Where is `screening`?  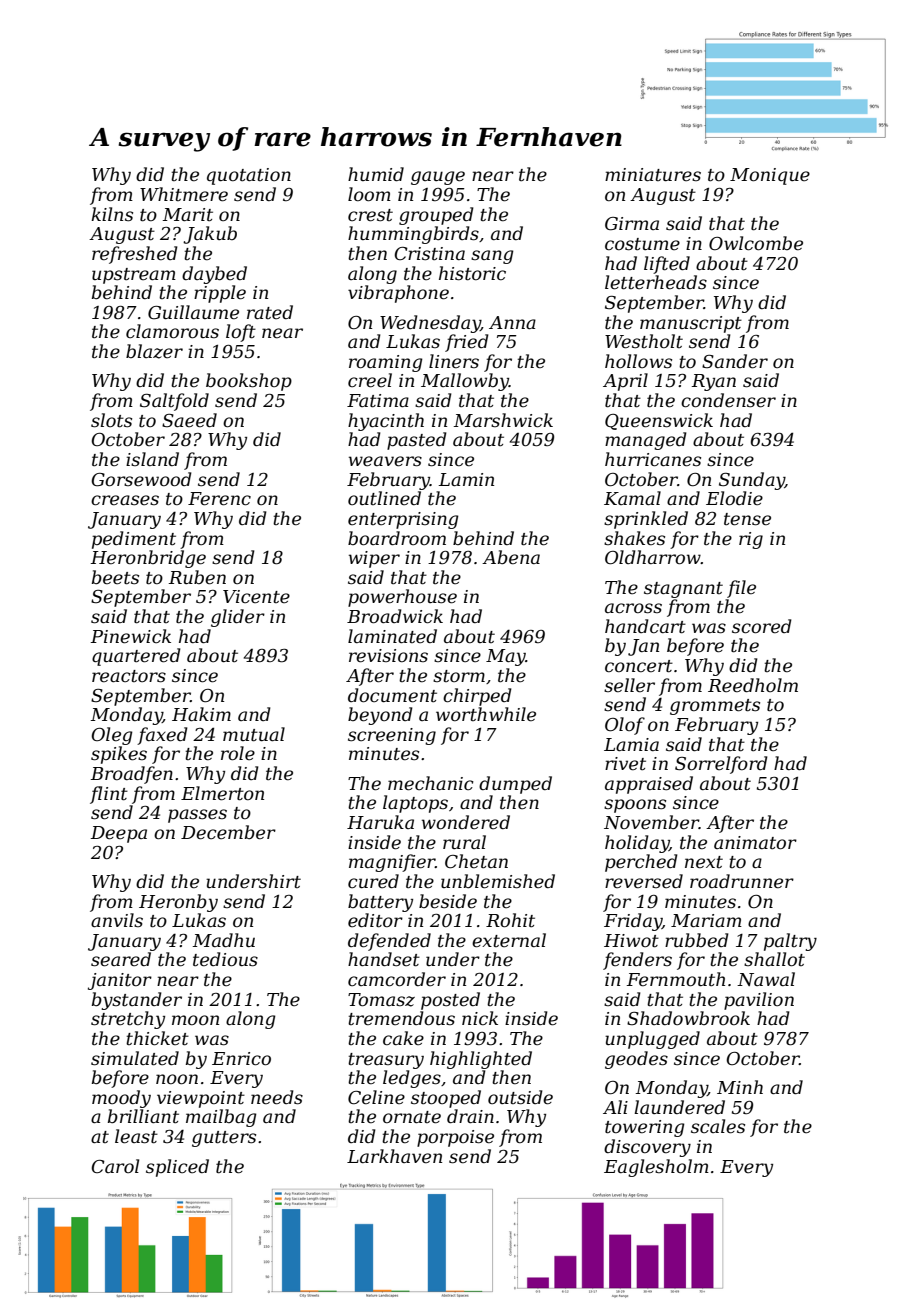 screening is located at coordinates (392, 736).
